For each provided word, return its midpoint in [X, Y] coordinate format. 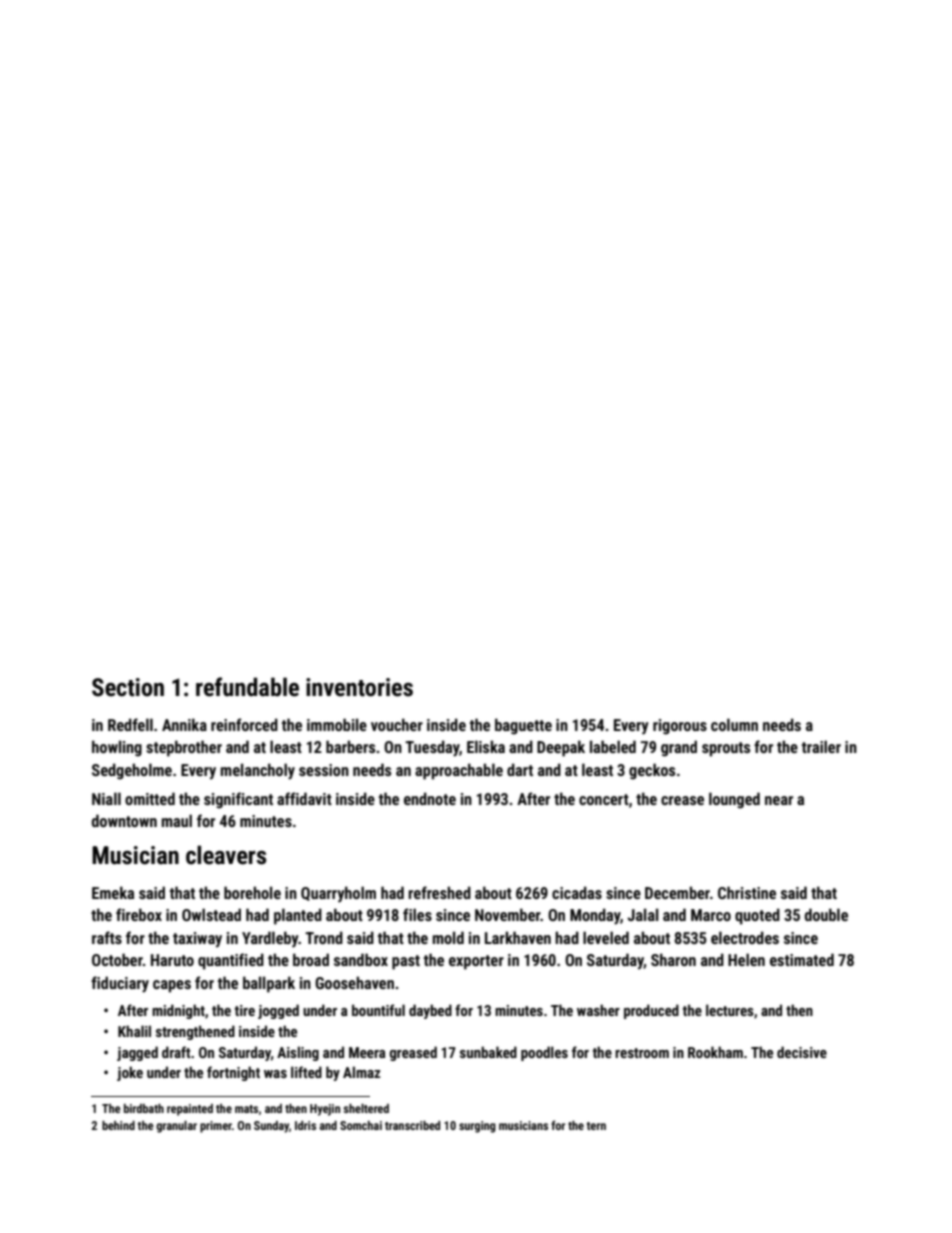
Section [128, 687]
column [734, 724]
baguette [523, 726]
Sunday [271, 1127]
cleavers [226, 855]
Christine [747, 892]
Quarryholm [338, 894]
